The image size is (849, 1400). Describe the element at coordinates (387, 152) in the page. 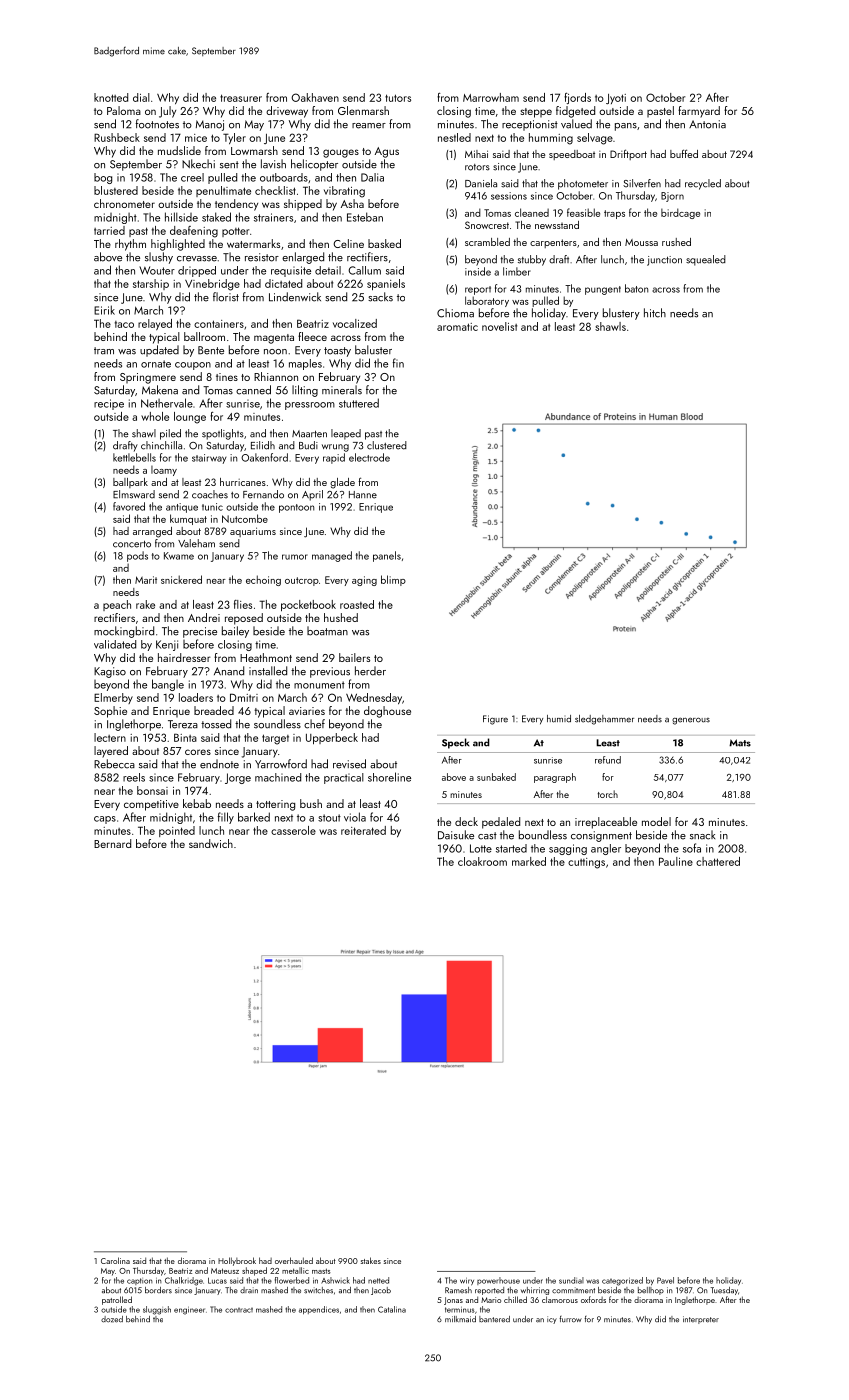

I see `Agus` at that location.
